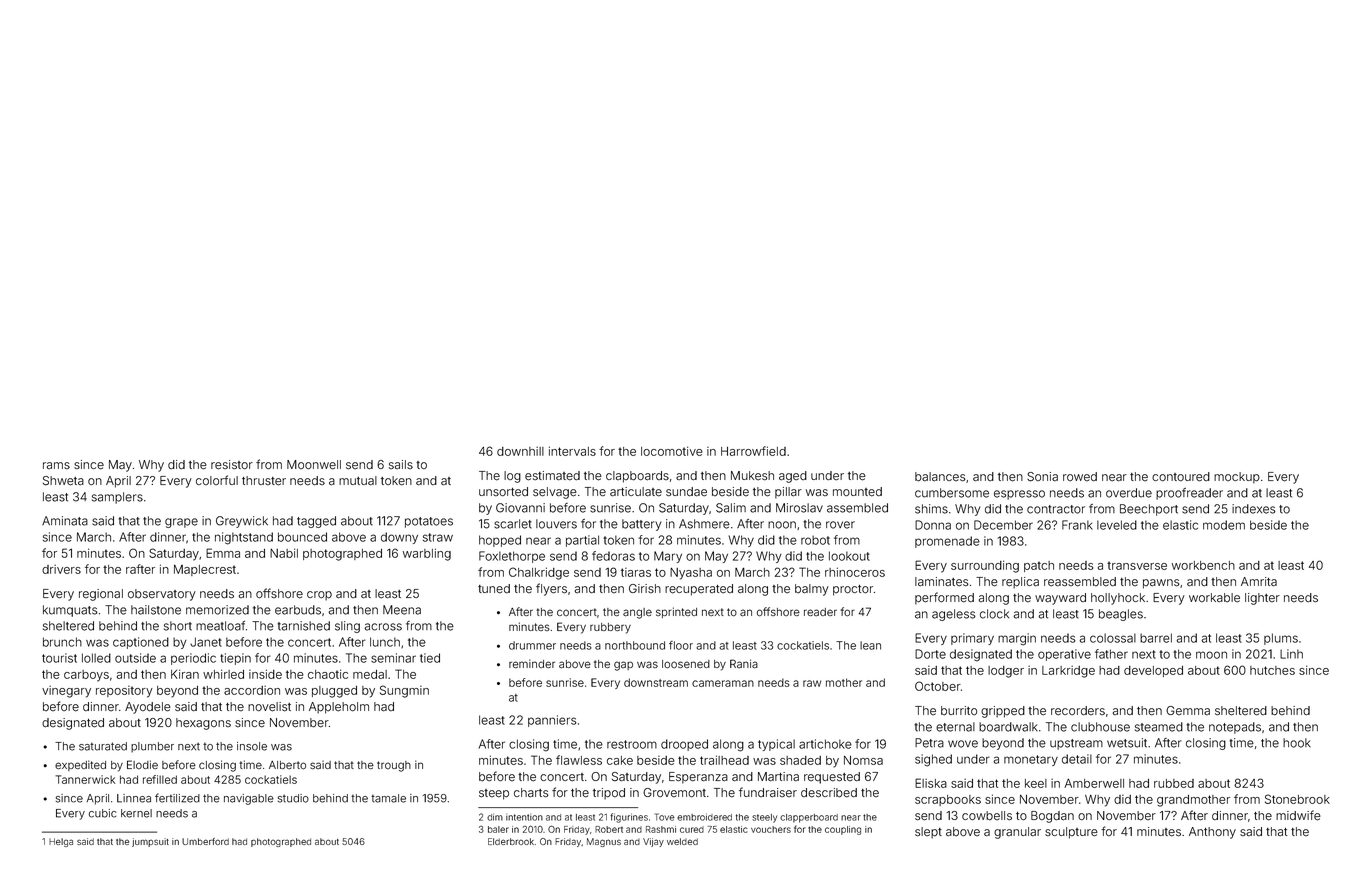  I want to click on resistor, so click(232, 465).
